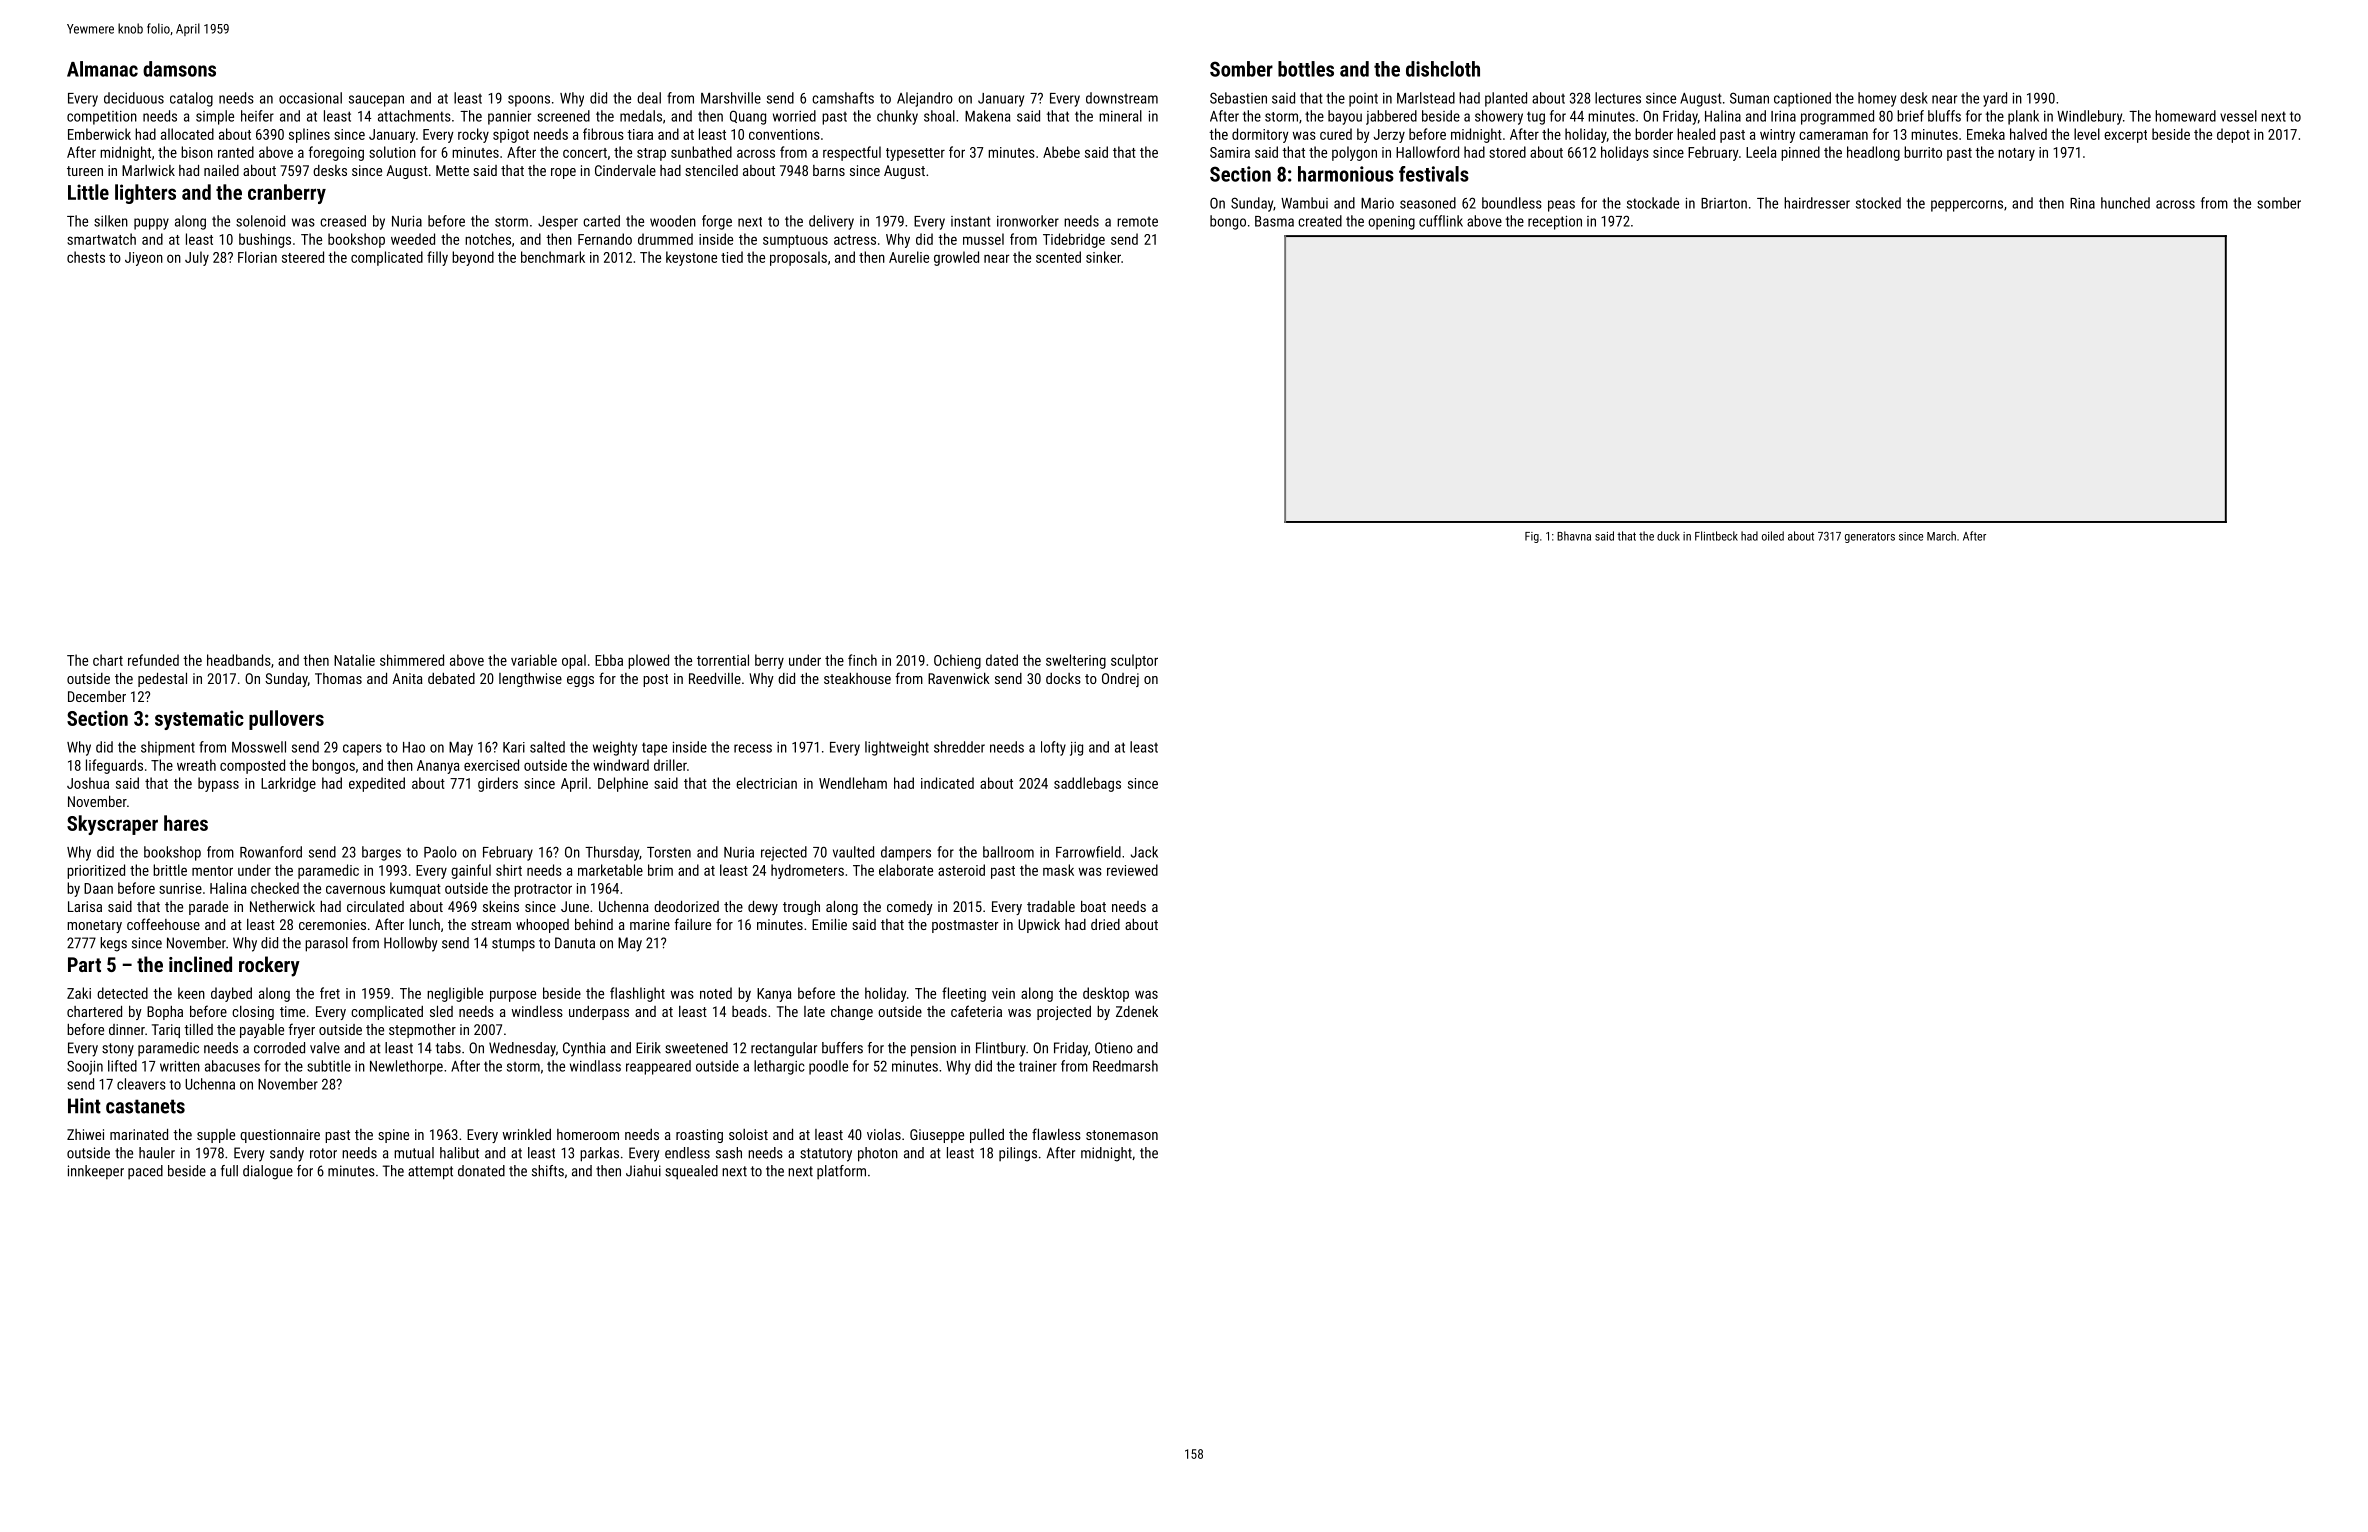  I want to click on yard, so click(1995, 99).
